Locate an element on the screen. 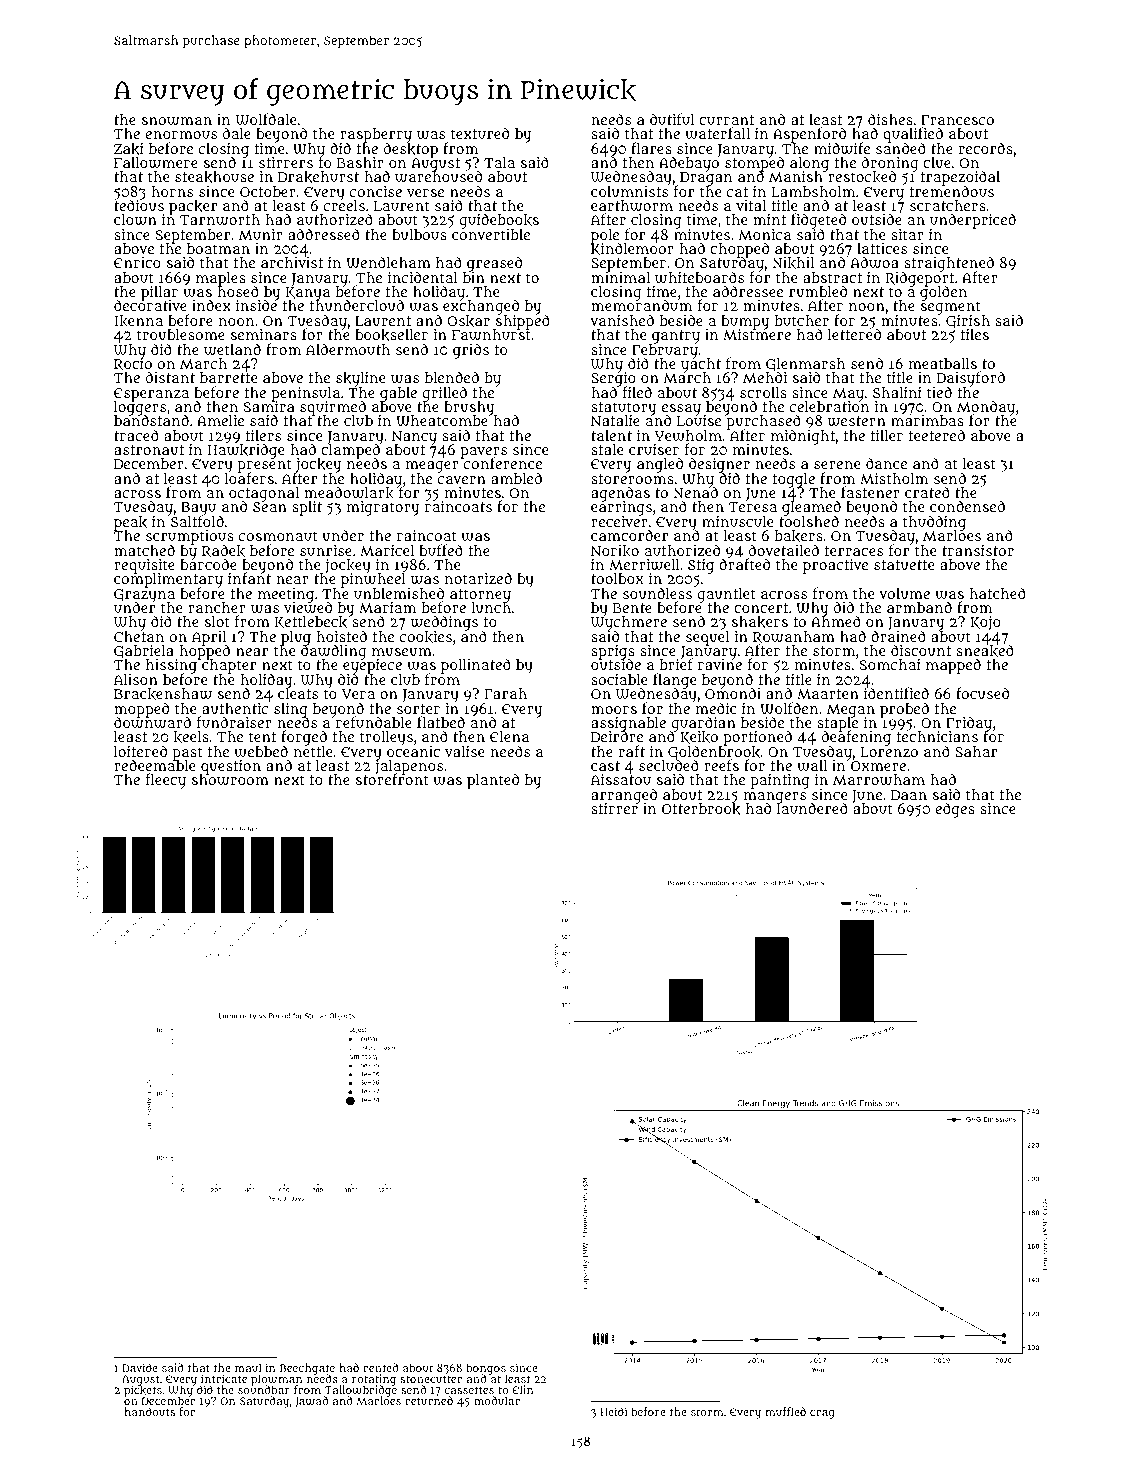  fleecy is located at coordinates (166, 781).
